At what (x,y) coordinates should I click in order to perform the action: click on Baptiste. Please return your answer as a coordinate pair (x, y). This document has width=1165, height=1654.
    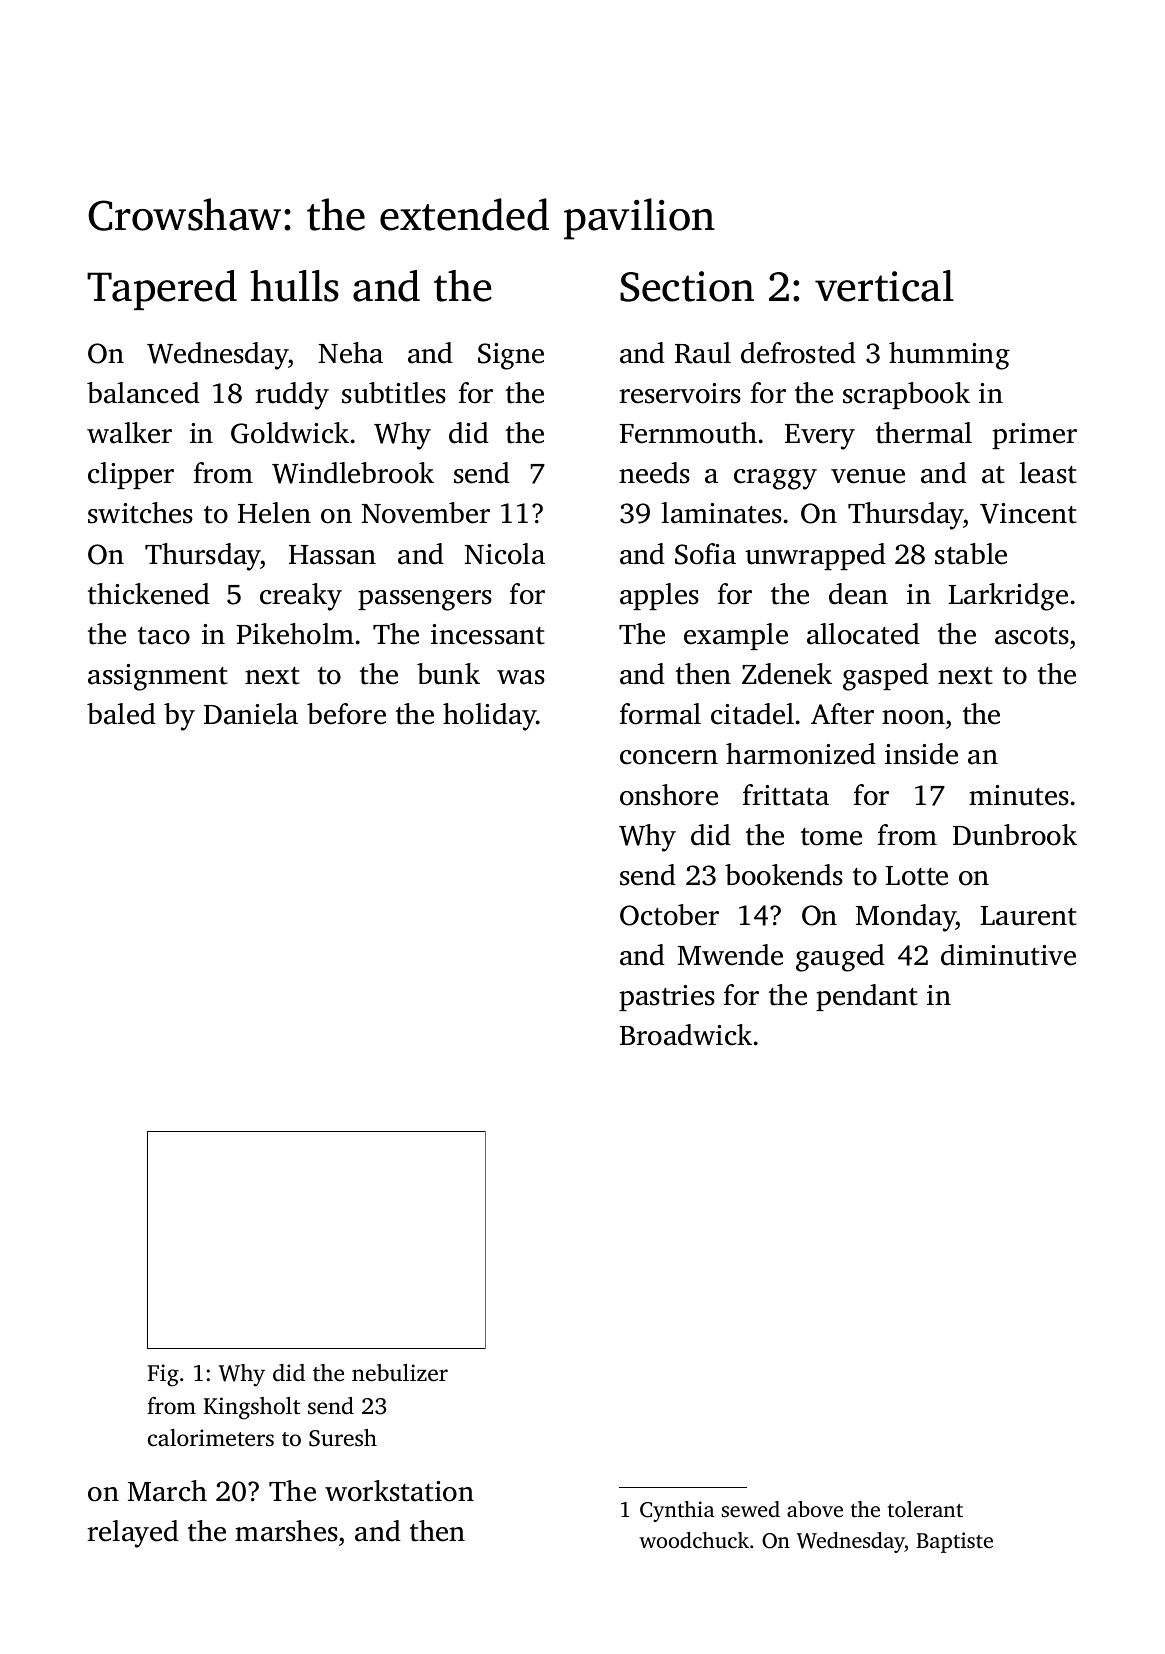
    Looking at the image, I should click on (954, 1542).
